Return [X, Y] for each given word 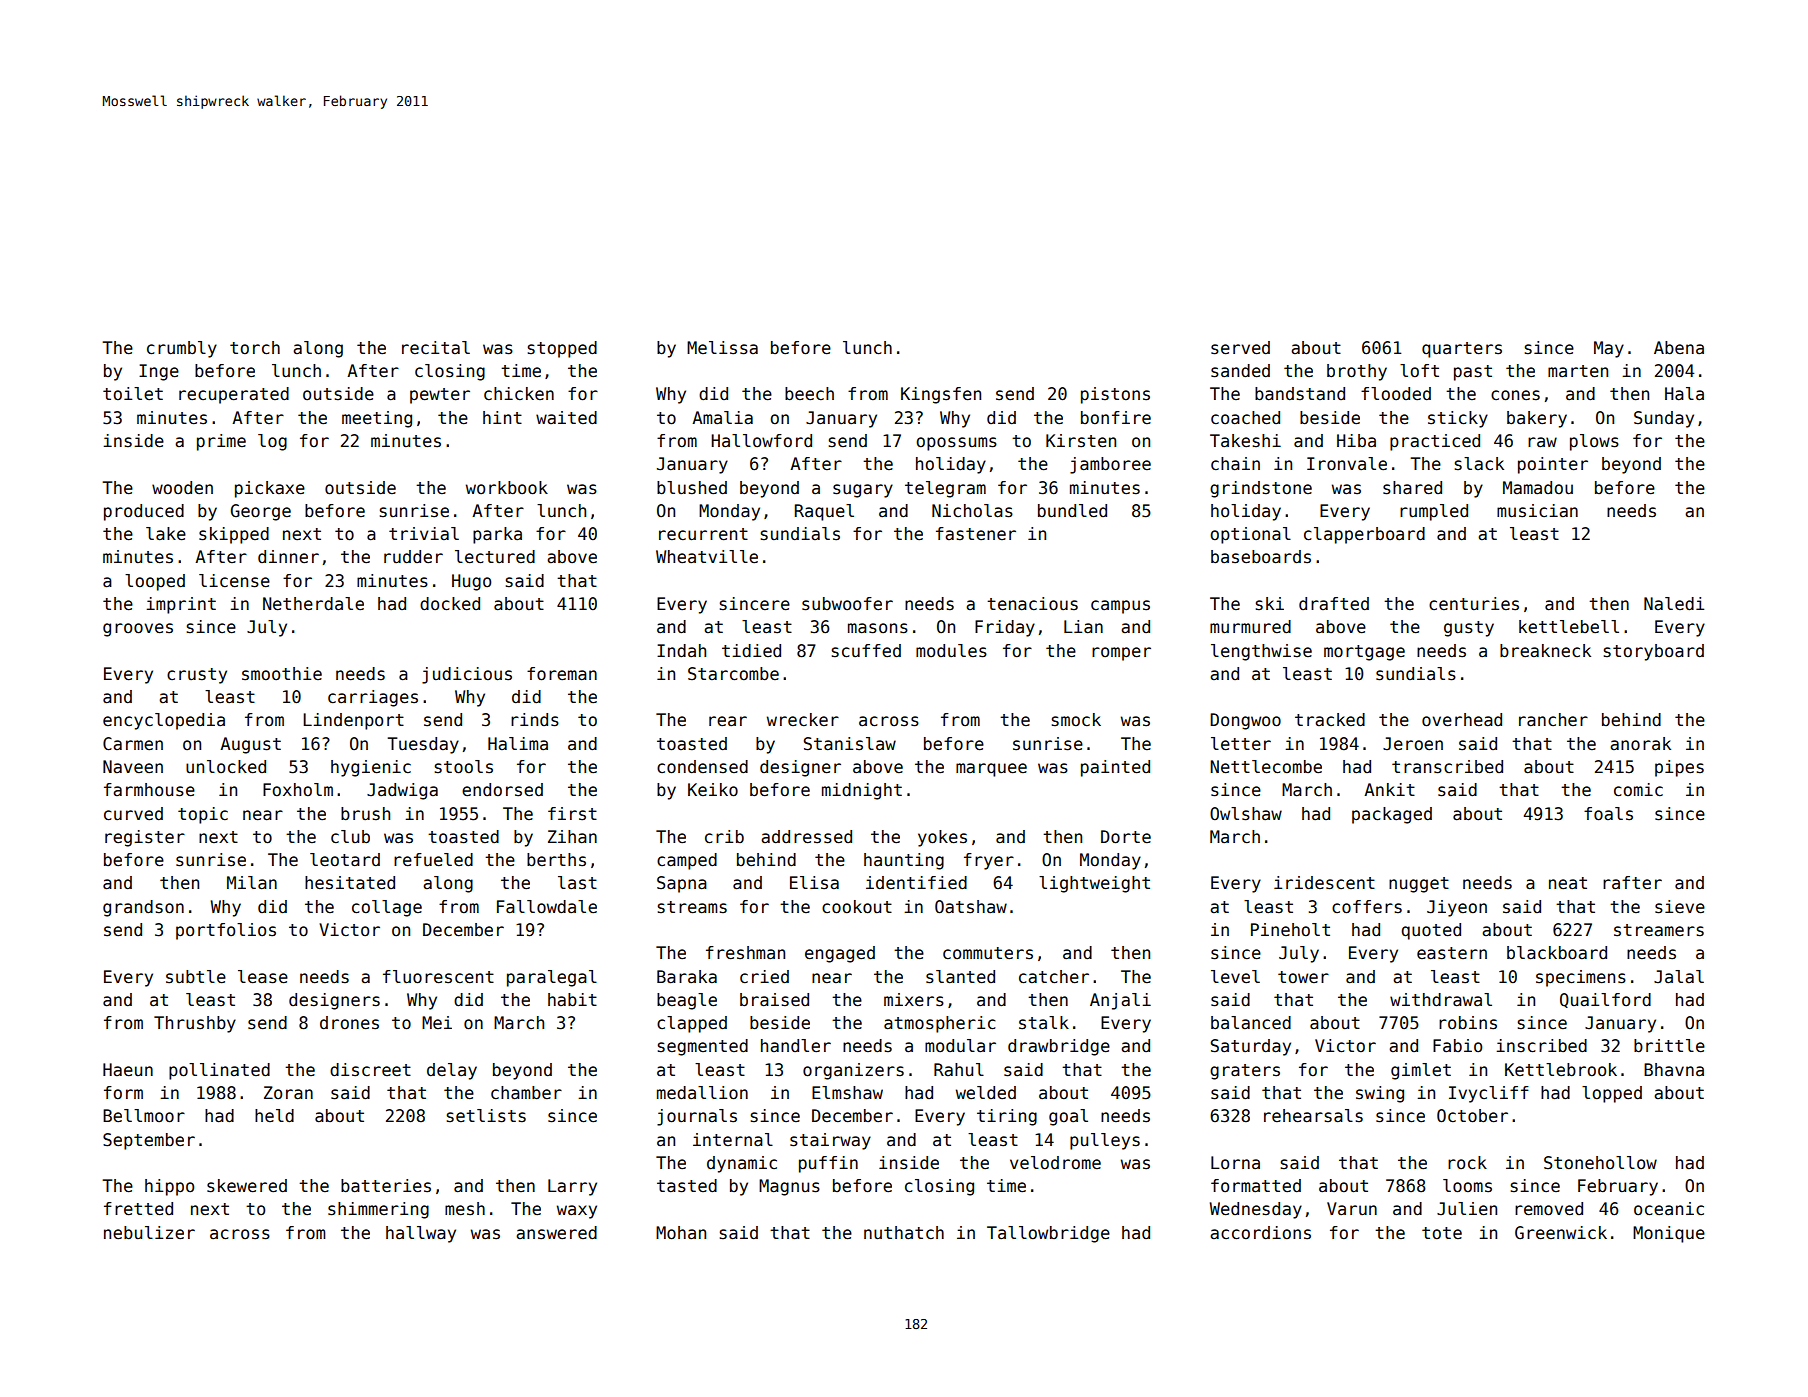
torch [255, 348]
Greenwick [1561, 1233]
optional [1250, 535]
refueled [433, 860]
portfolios [226, 931]
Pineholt [1290, 930]
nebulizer [149, 1233]
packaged [1392, 815]
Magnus [789, 1187]
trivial [424, 534]
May [1609, 349]
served [1240, 348]
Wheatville [707, 557]
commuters [988, 953]
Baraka [687, 977]
